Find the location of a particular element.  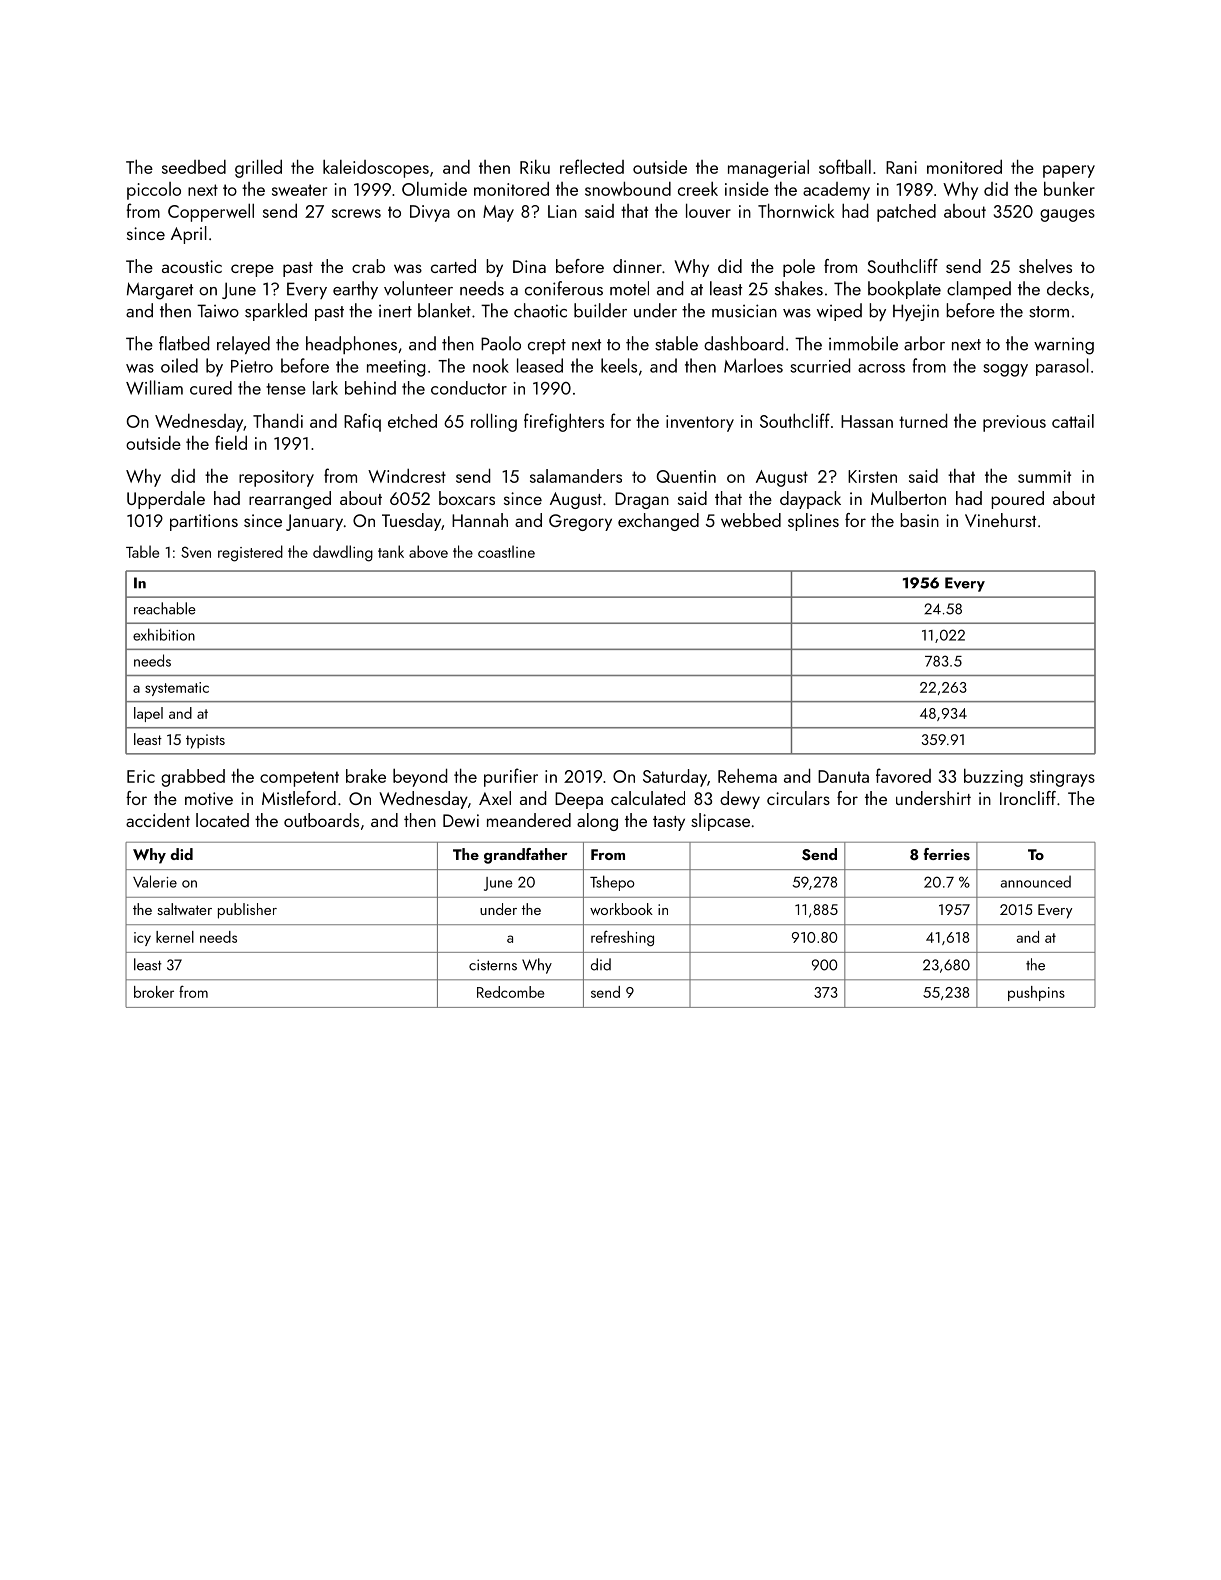

partitions is located at coordinates (204, 522).
